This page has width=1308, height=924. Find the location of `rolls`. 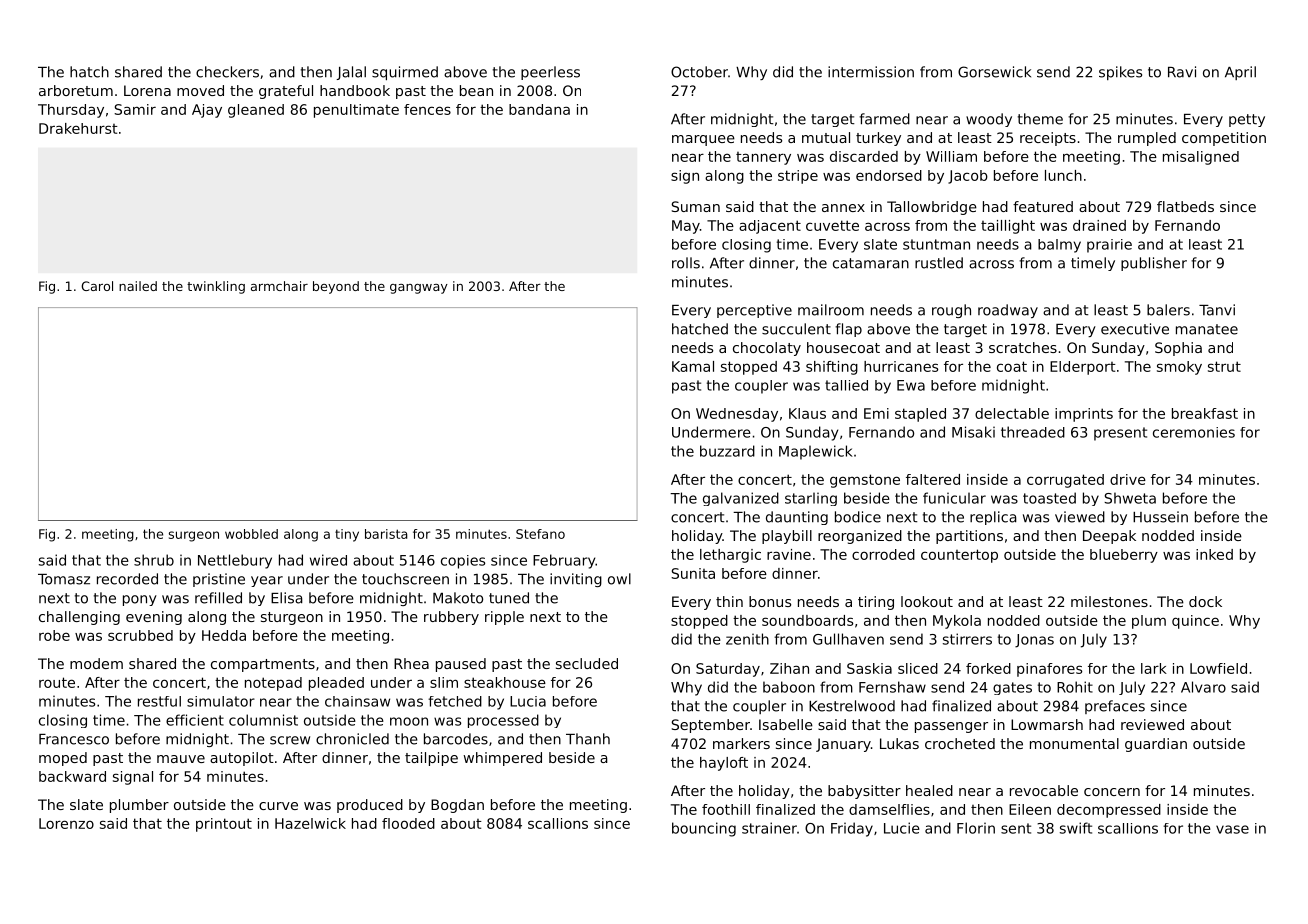

rolls is located at coordinates (686, 263).
